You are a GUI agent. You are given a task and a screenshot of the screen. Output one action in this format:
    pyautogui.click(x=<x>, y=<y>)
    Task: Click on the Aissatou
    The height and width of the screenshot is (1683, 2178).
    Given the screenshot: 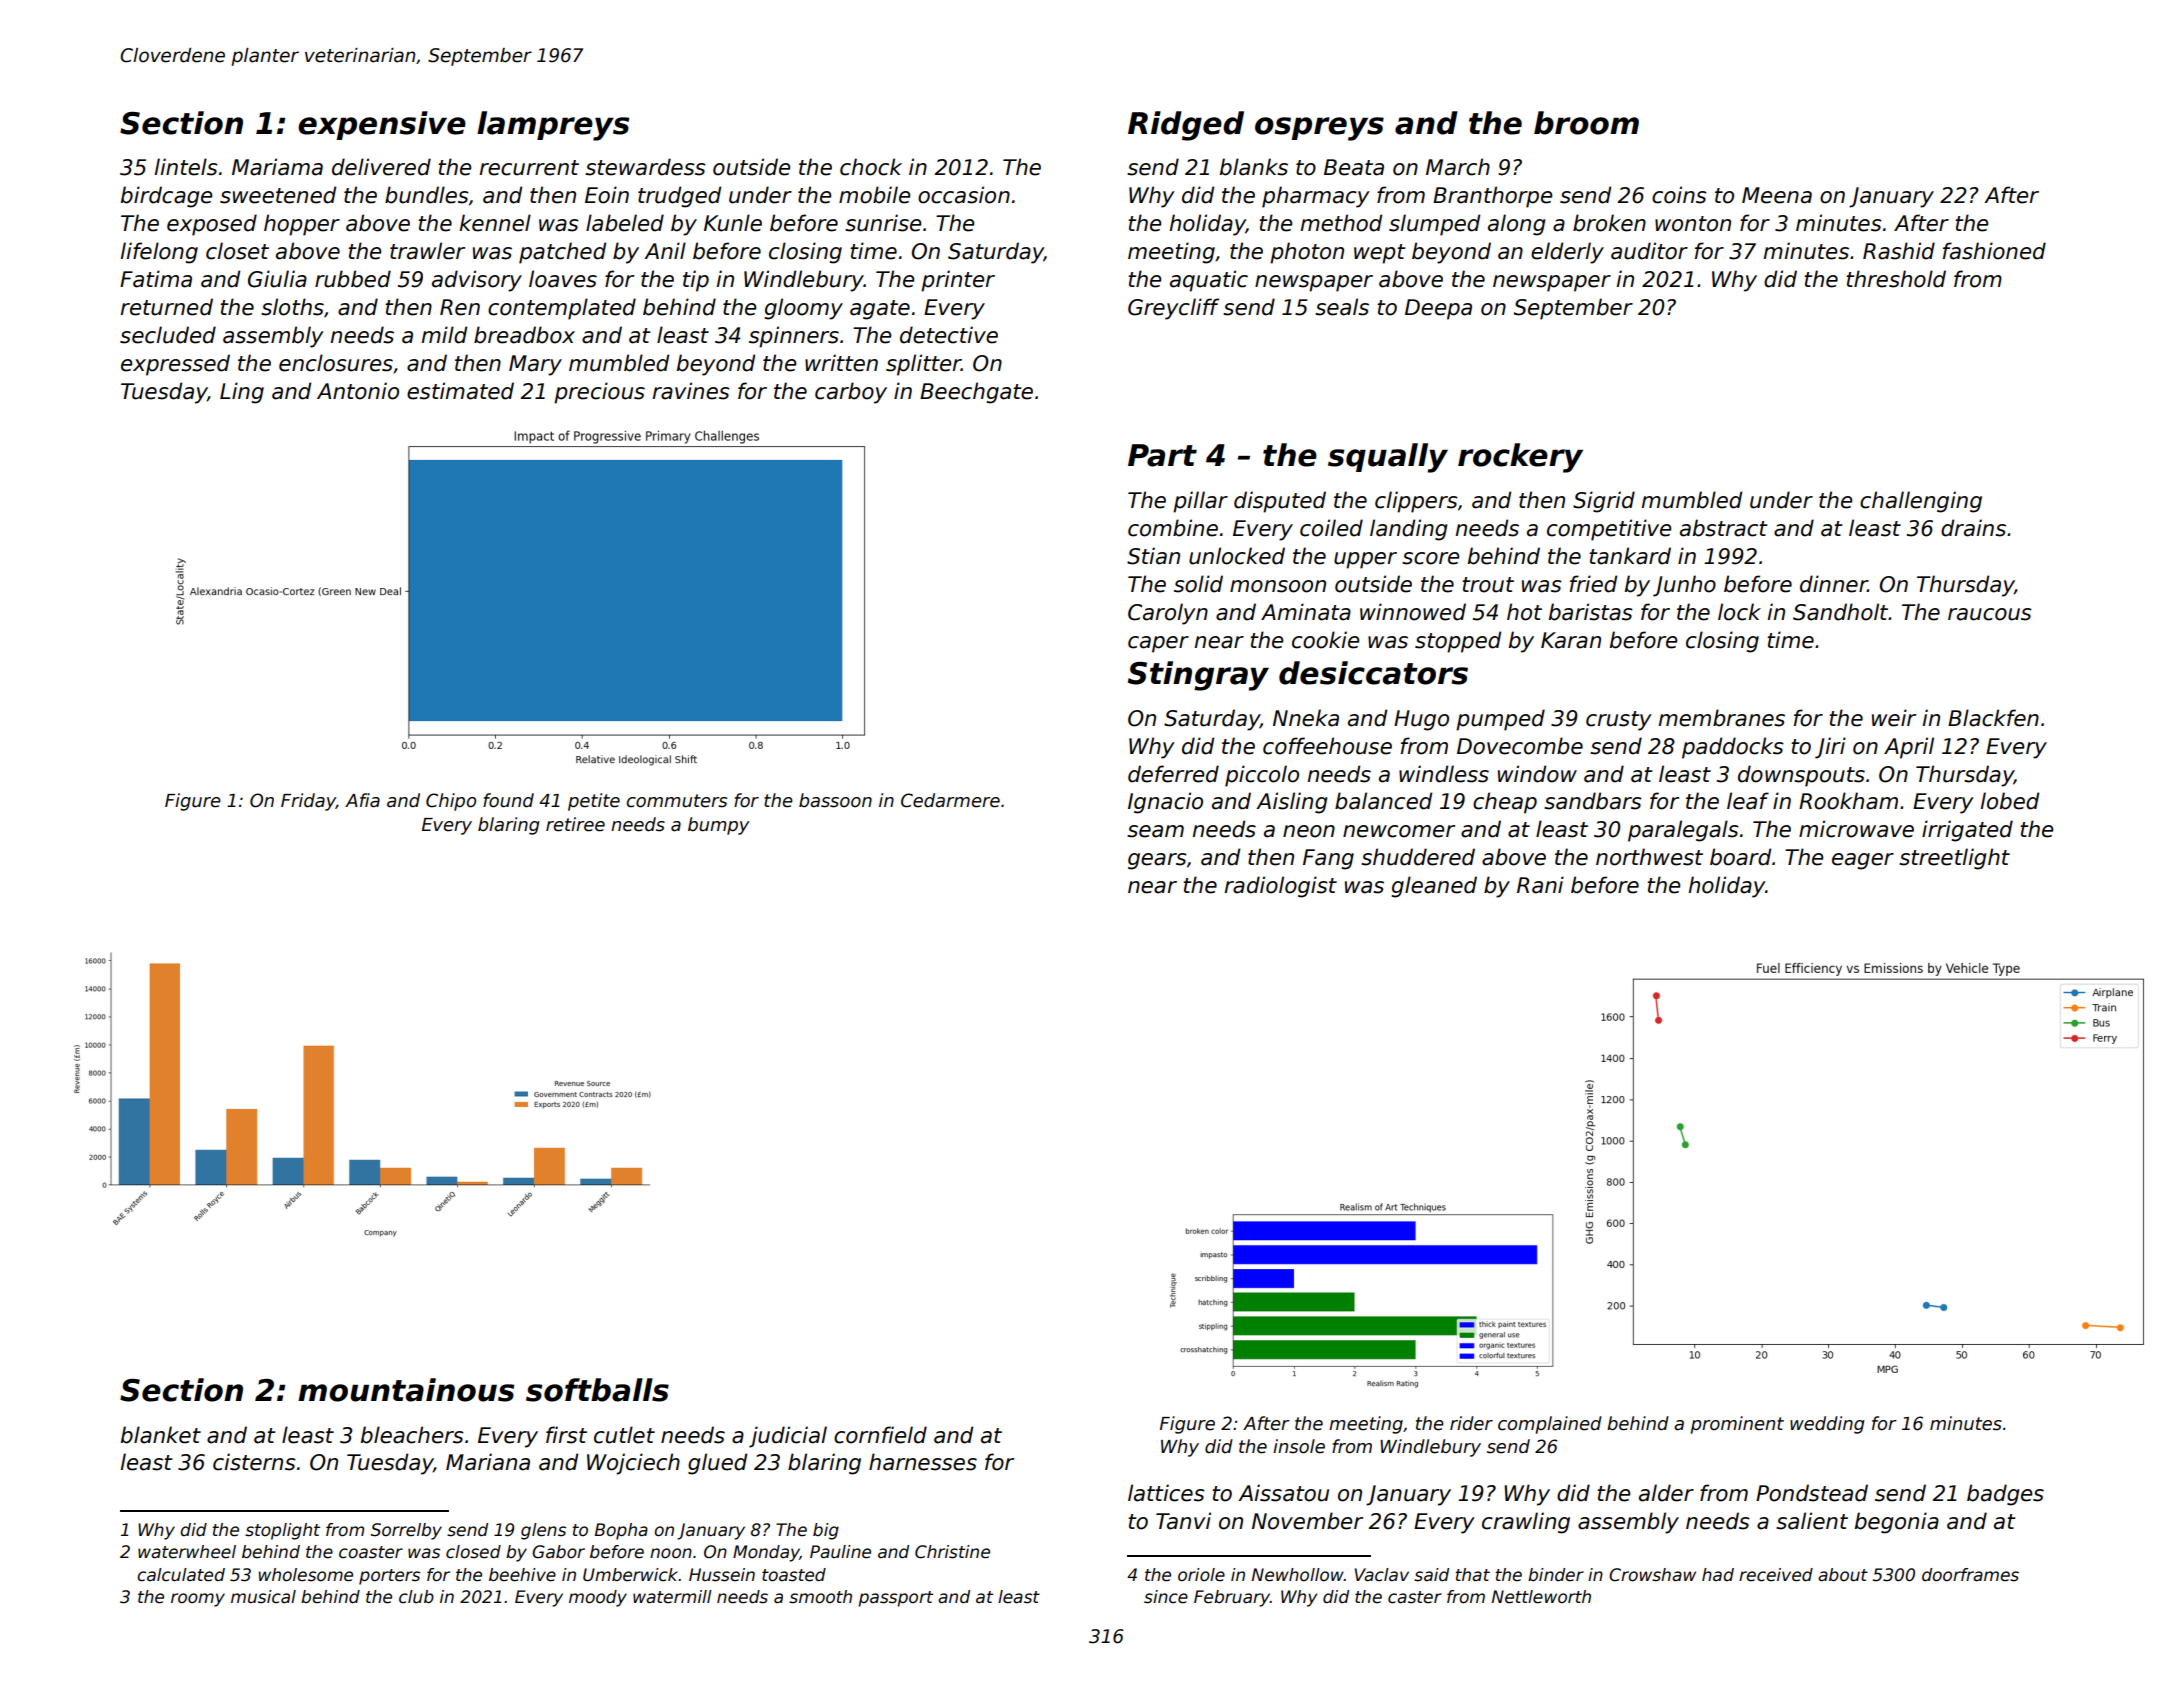 What is the action you would take?
    pyautogui.click(x=1283, y=1493)
